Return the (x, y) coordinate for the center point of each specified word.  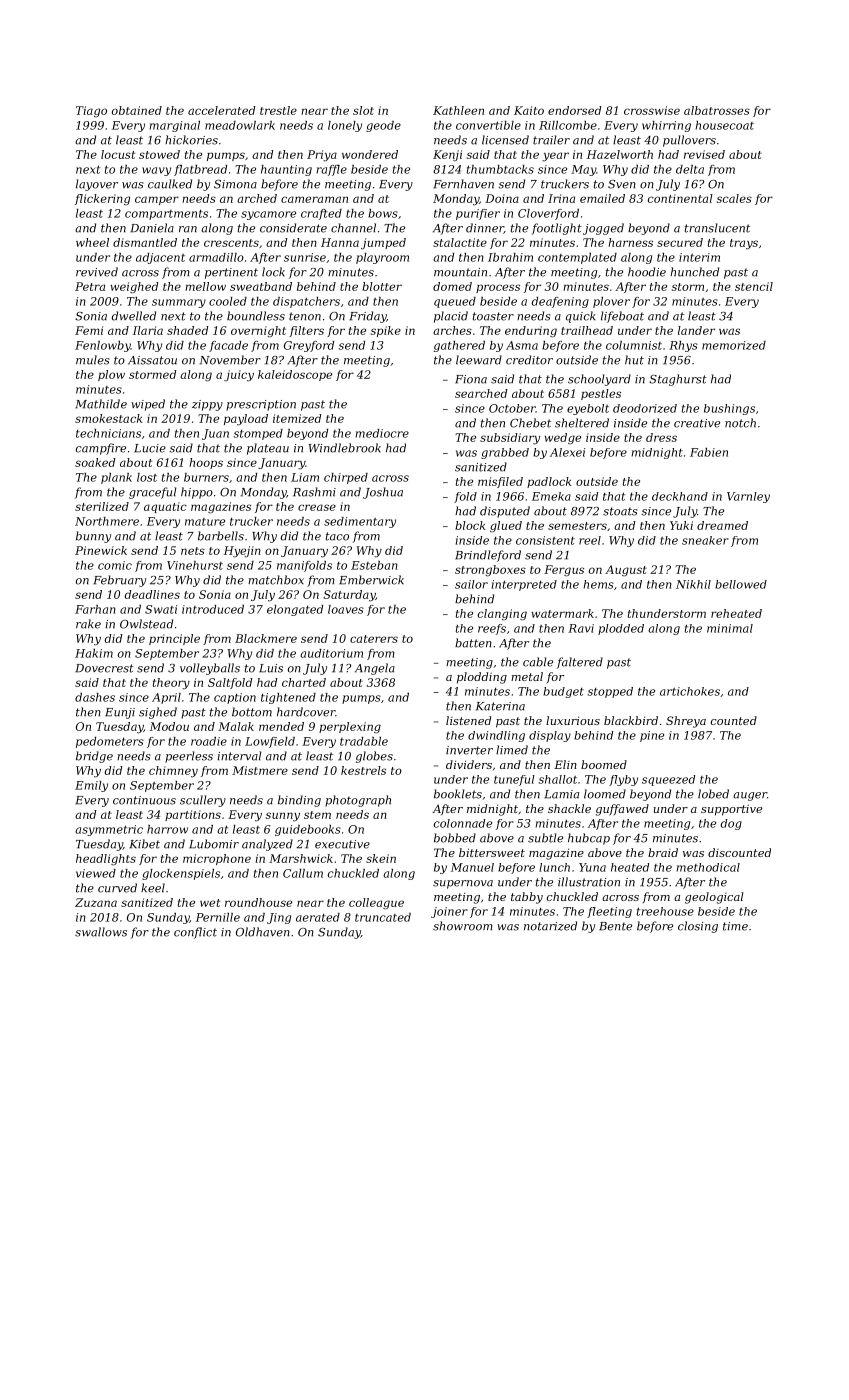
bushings (729, 409)
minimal (730, 628)
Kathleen (458, 110)
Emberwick (371, 580)
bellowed (741, 584)
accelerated (222, 110)
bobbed (455, 838)
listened (468, 720)
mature (205, 522)
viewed (96, 873)
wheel (92, 242)
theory (171, 684)
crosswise (652, 110)
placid (451, 317)
